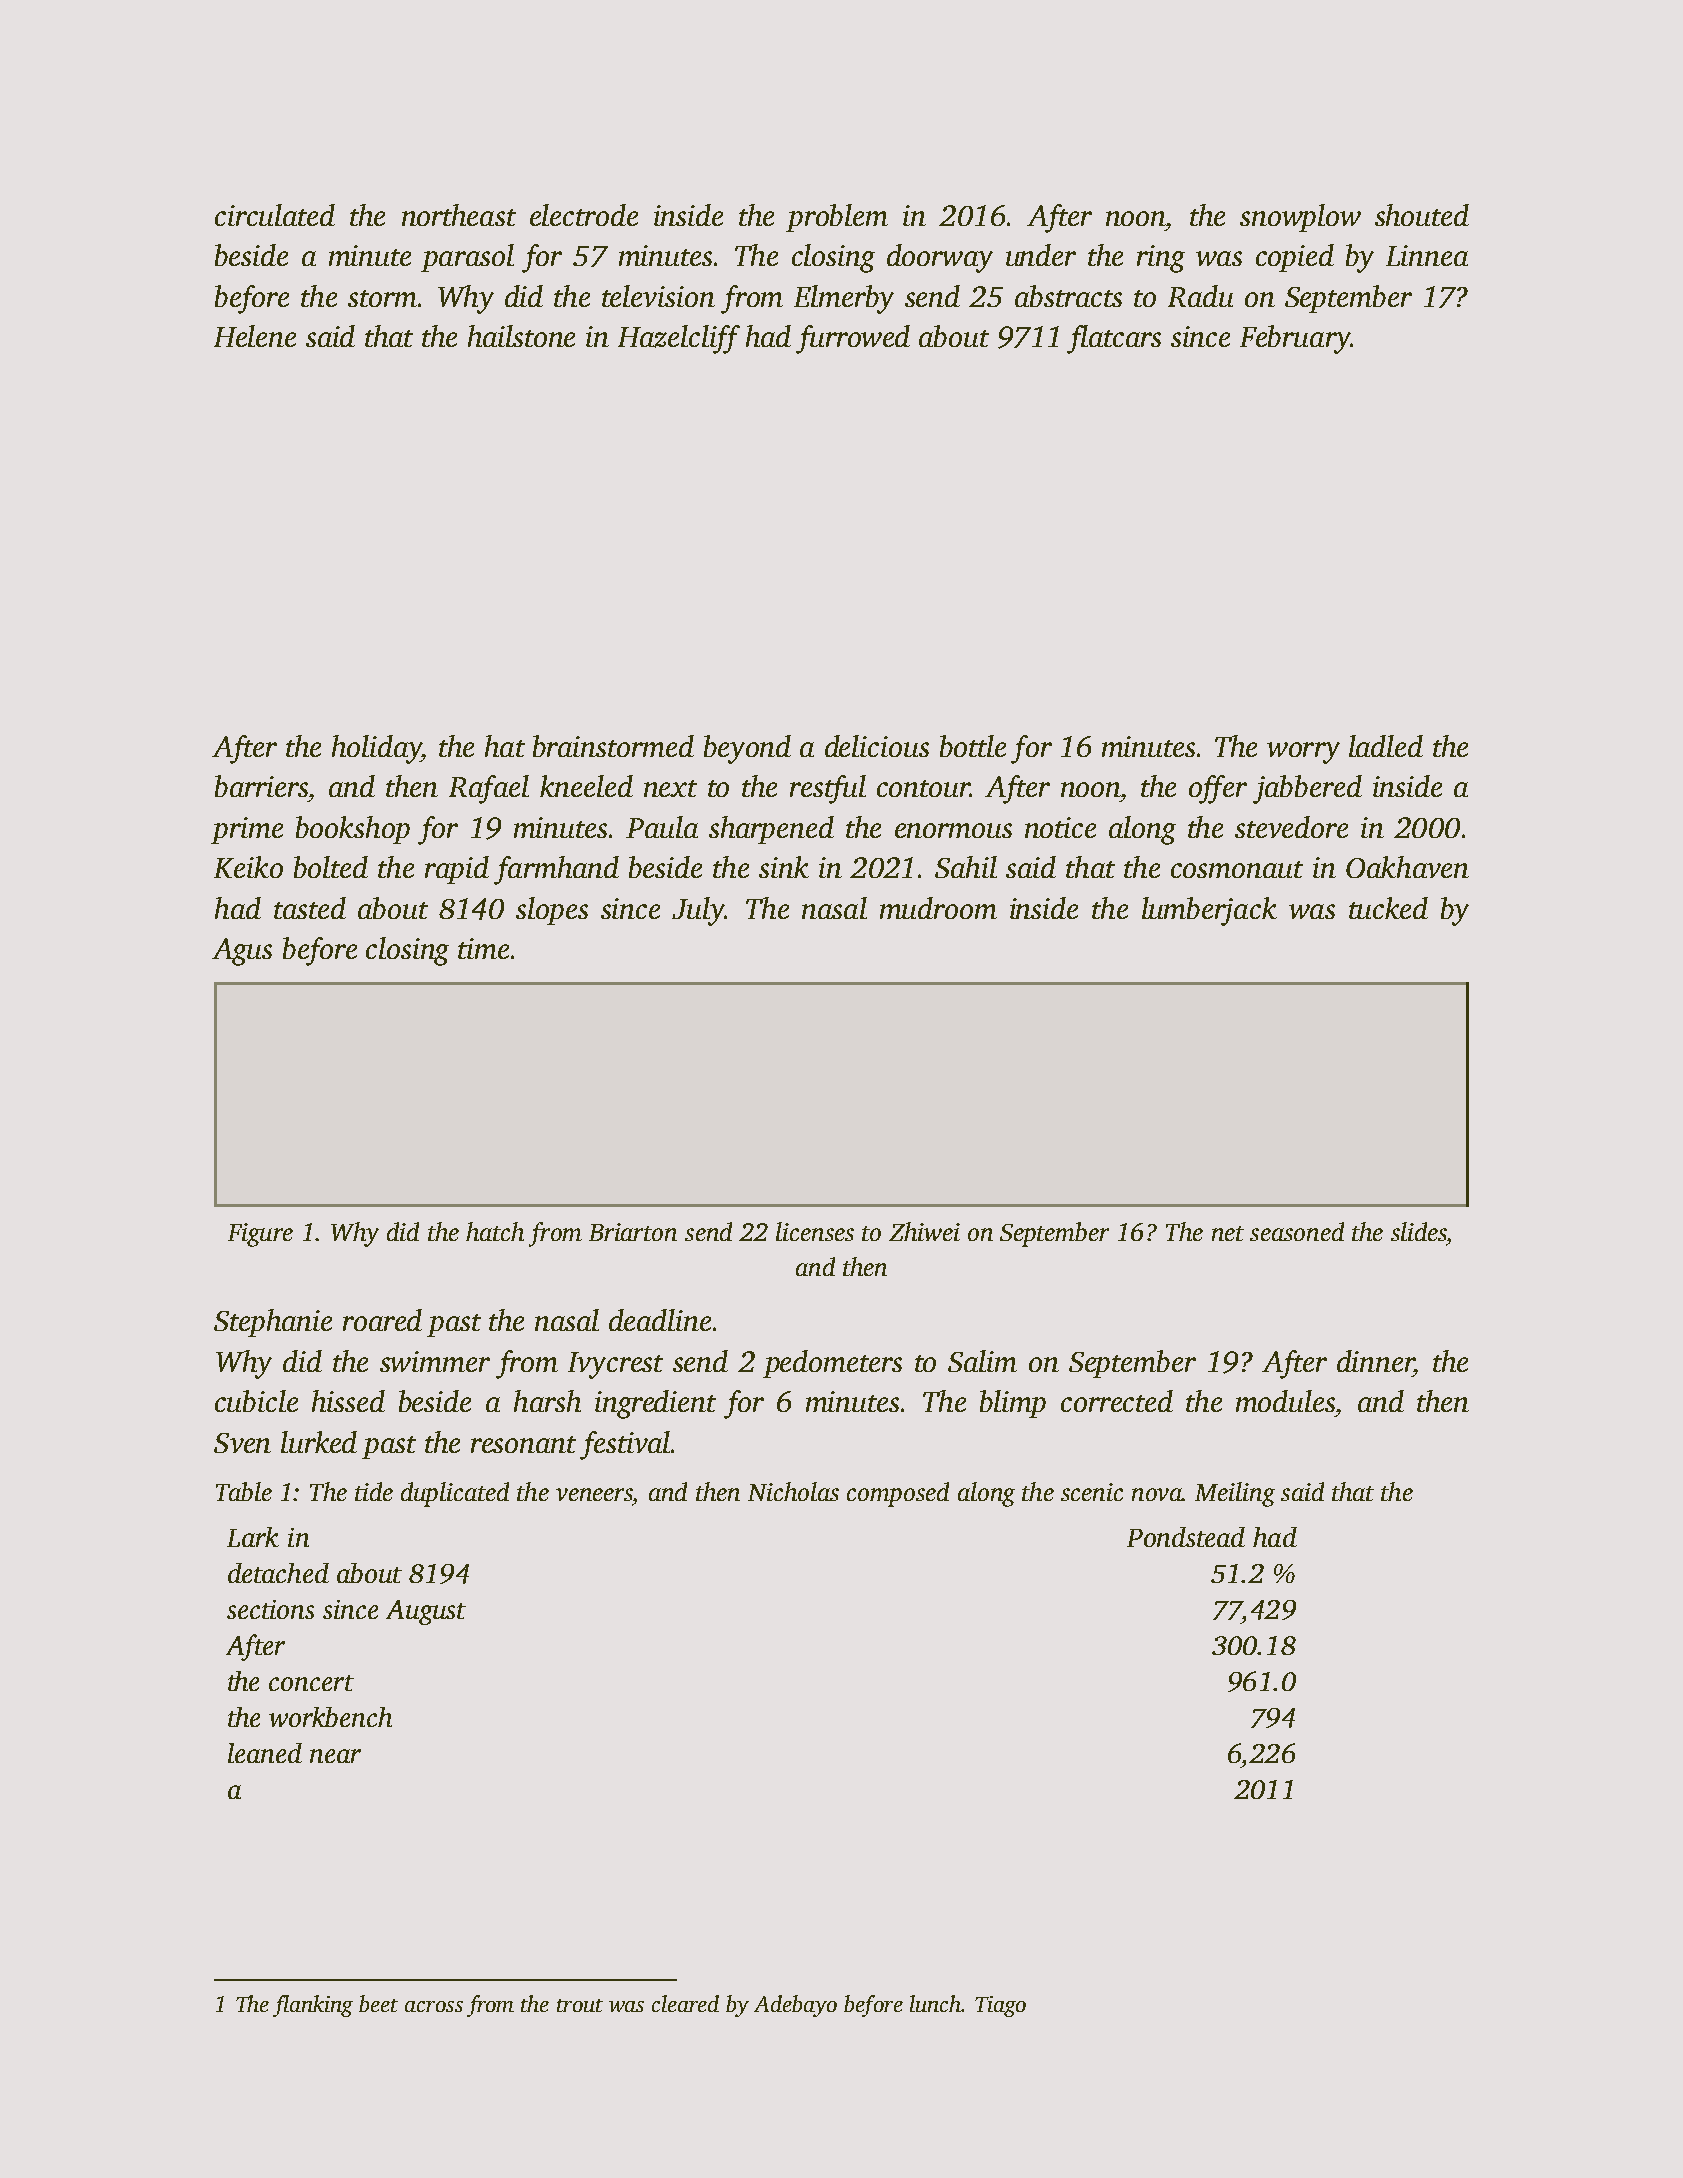 Image resolution: width=1683 pixels, height=2178 pixels. I want to click on licenses, so click(815, 1231).
